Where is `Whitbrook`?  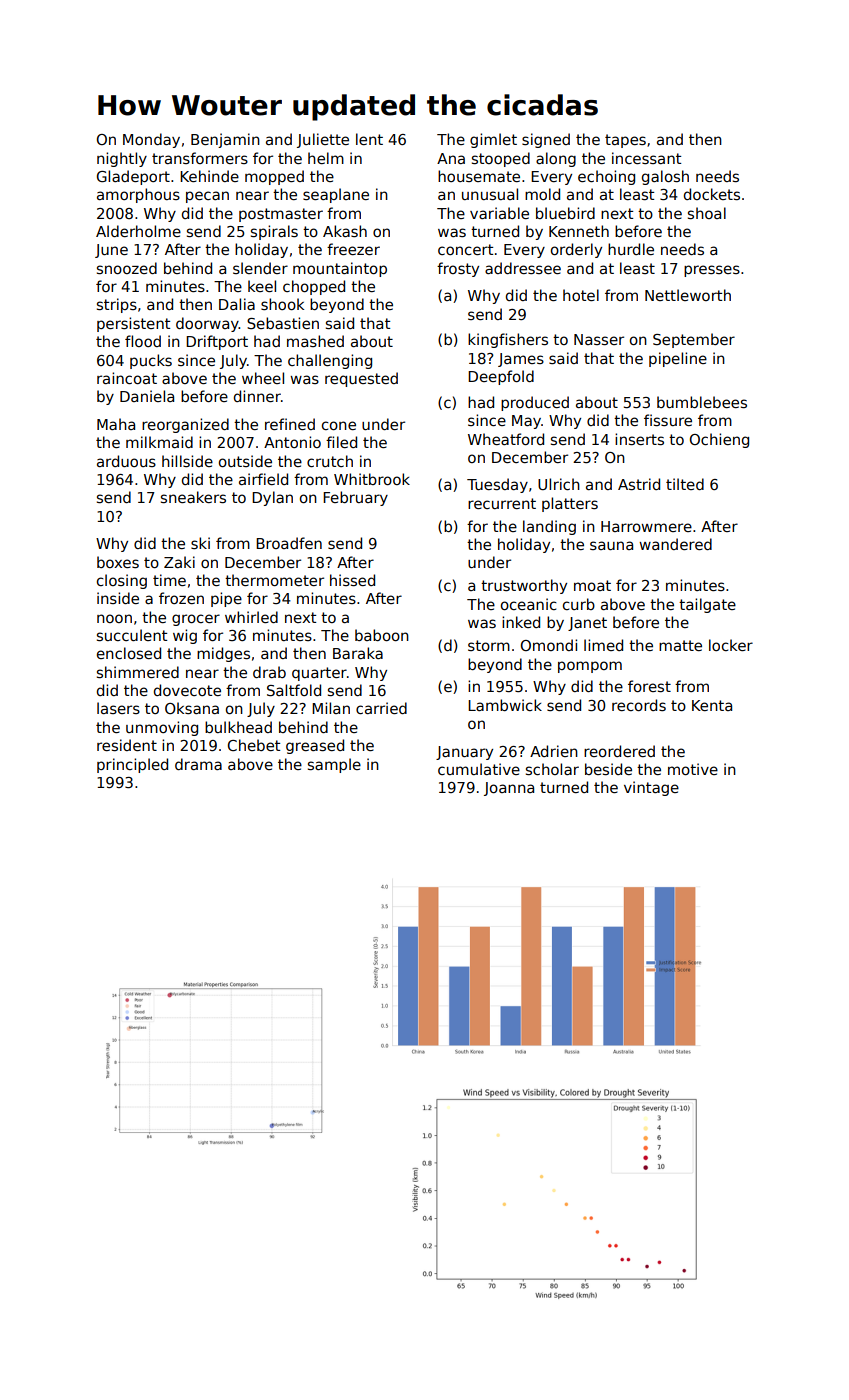
Whitbrook is located at coordinates (372, 479).
